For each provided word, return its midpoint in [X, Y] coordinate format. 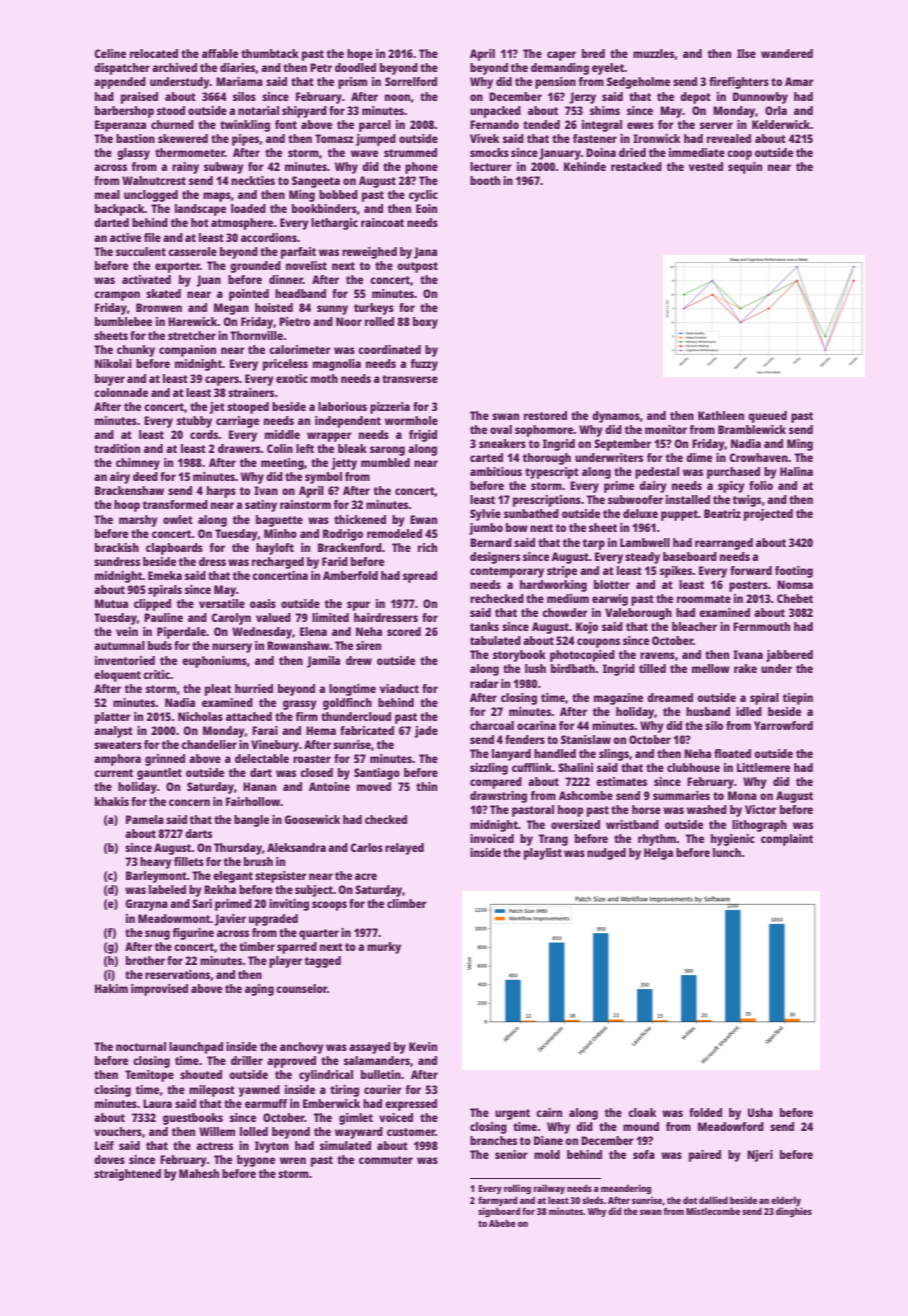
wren [293, 1160]
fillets [189, 861]
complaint [787, 840]
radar [484, 683]
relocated [154, 53]
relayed [404, 849]
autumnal [119, 645]
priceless [285, 365]
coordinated [389, 349]
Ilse [746, 53]
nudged [606, 854]
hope [360, 55]
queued [767, 417]
